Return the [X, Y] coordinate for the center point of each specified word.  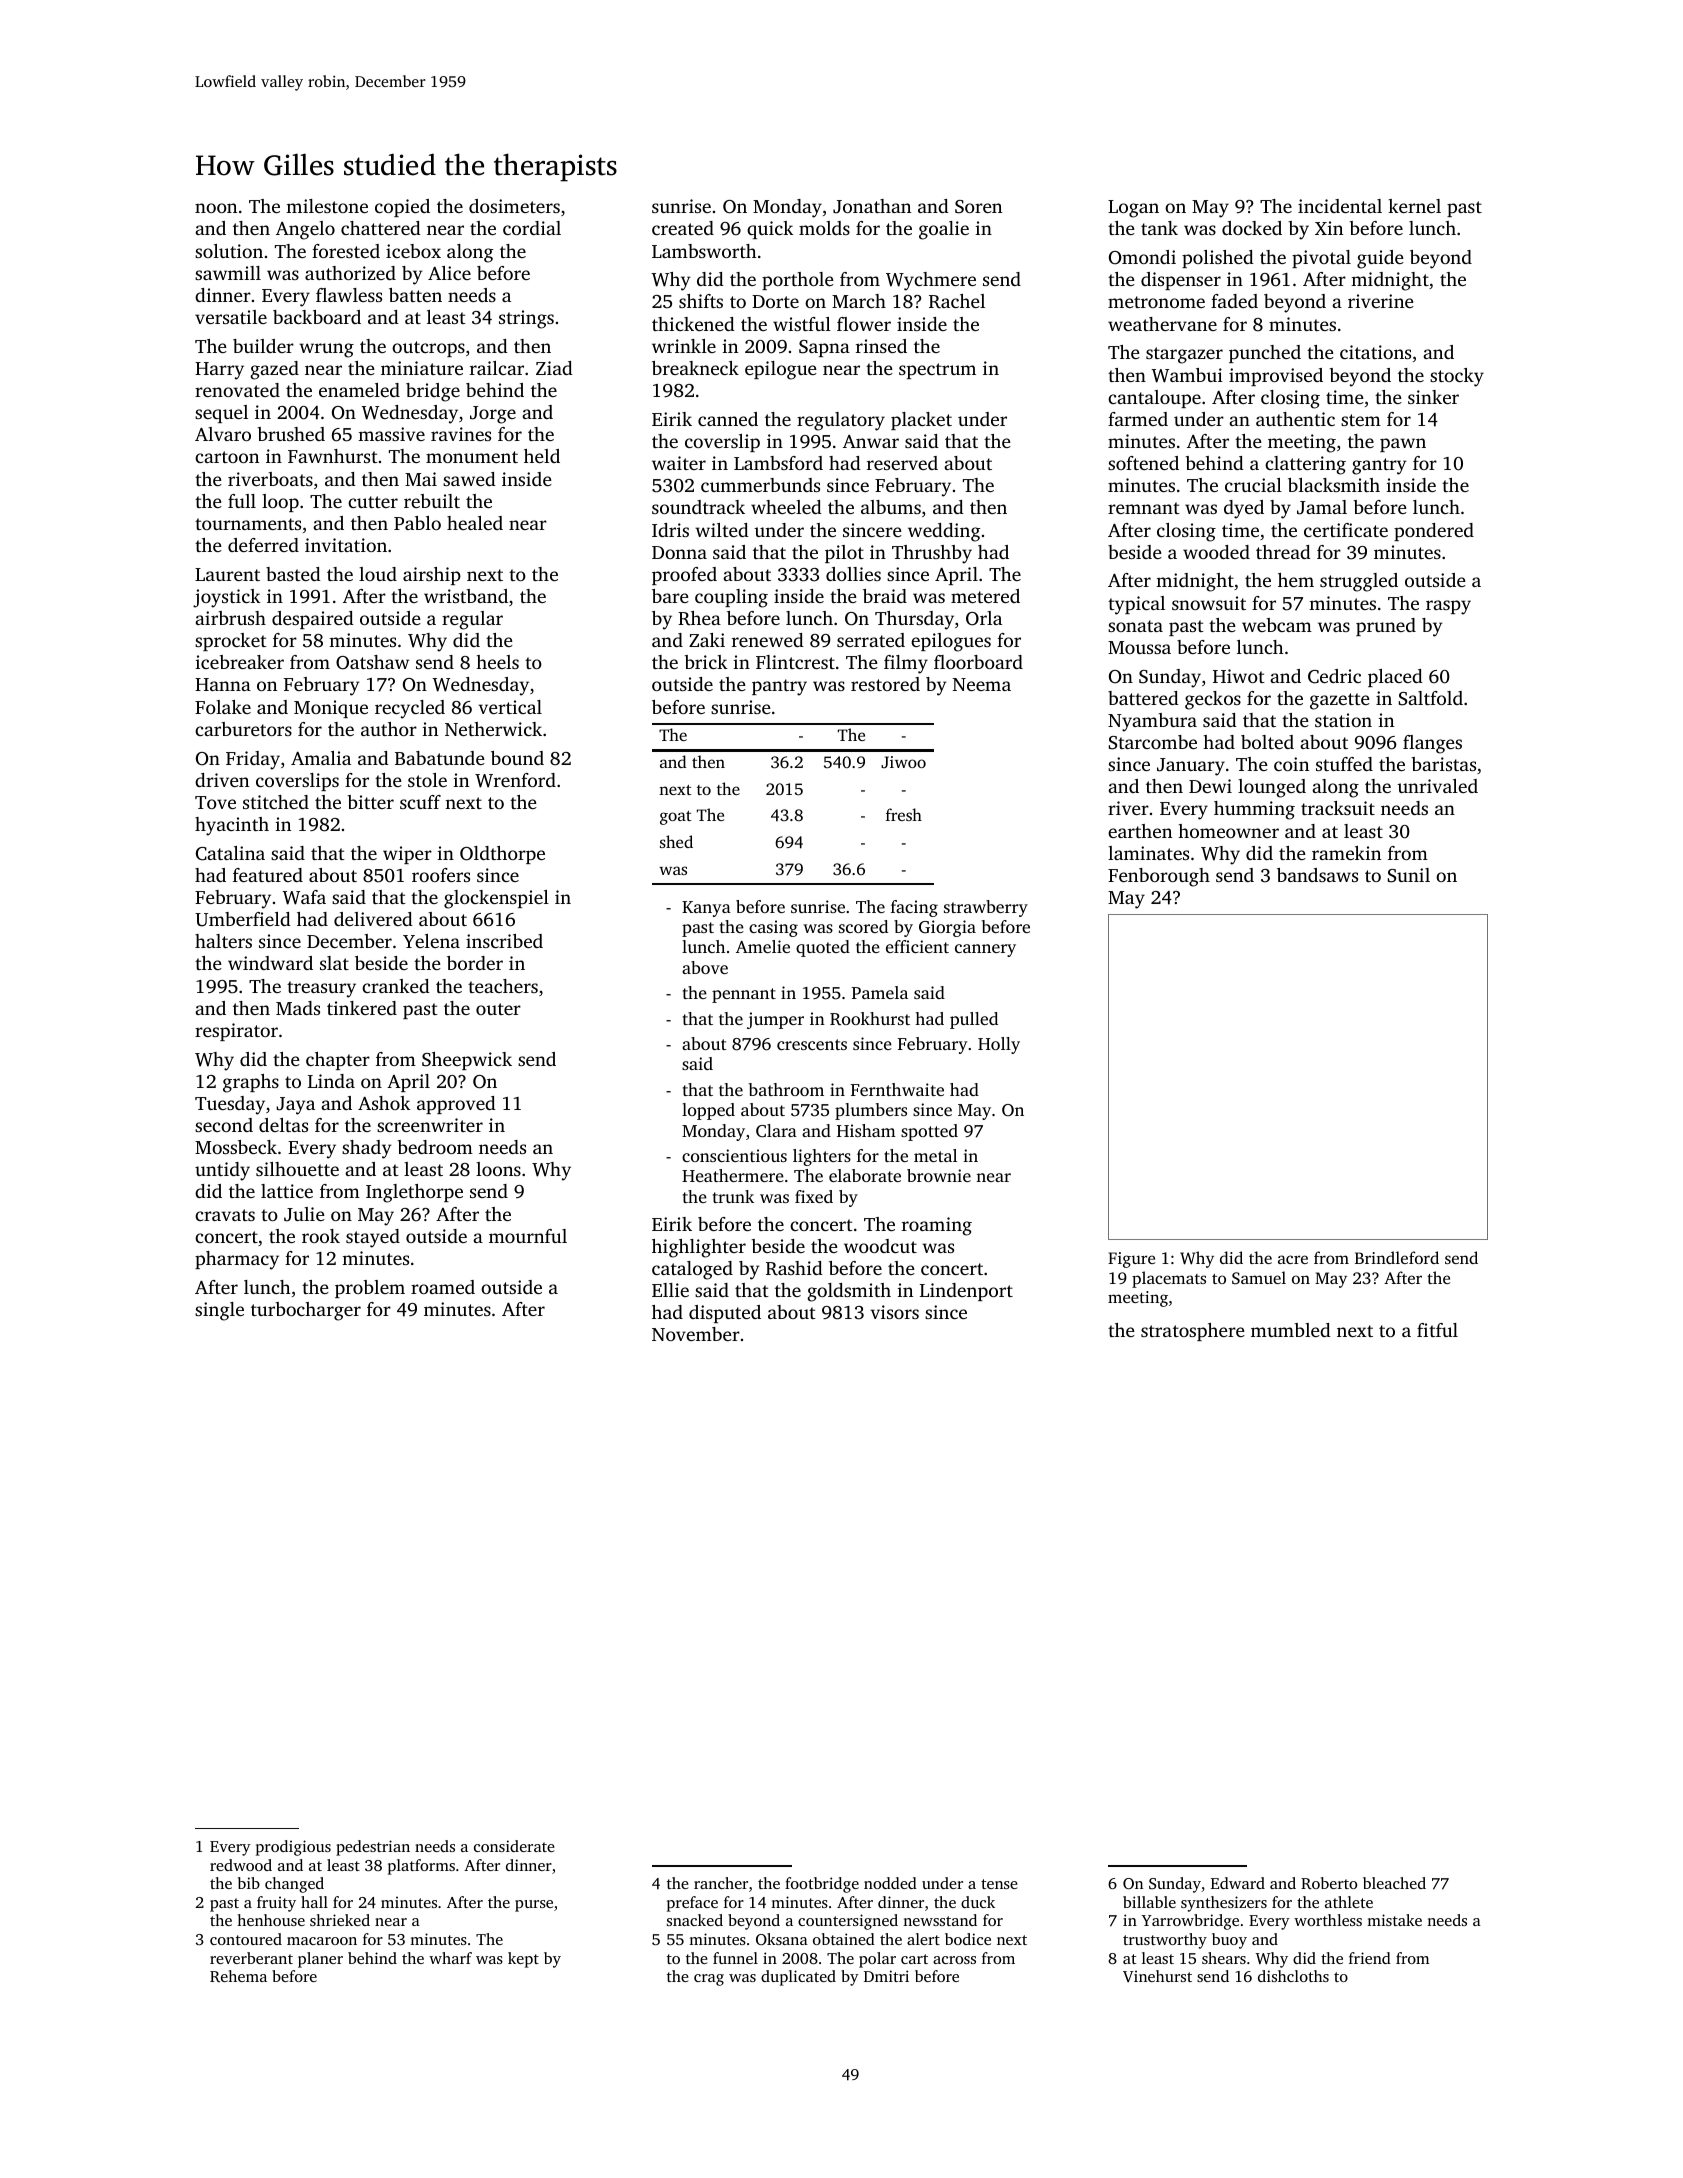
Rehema [238, 1976]
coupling [731, 598]
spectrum [937, 371]
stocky [1457, 377]
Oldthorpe [502, 855]
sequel [221, 414]
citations [1375, 352]
